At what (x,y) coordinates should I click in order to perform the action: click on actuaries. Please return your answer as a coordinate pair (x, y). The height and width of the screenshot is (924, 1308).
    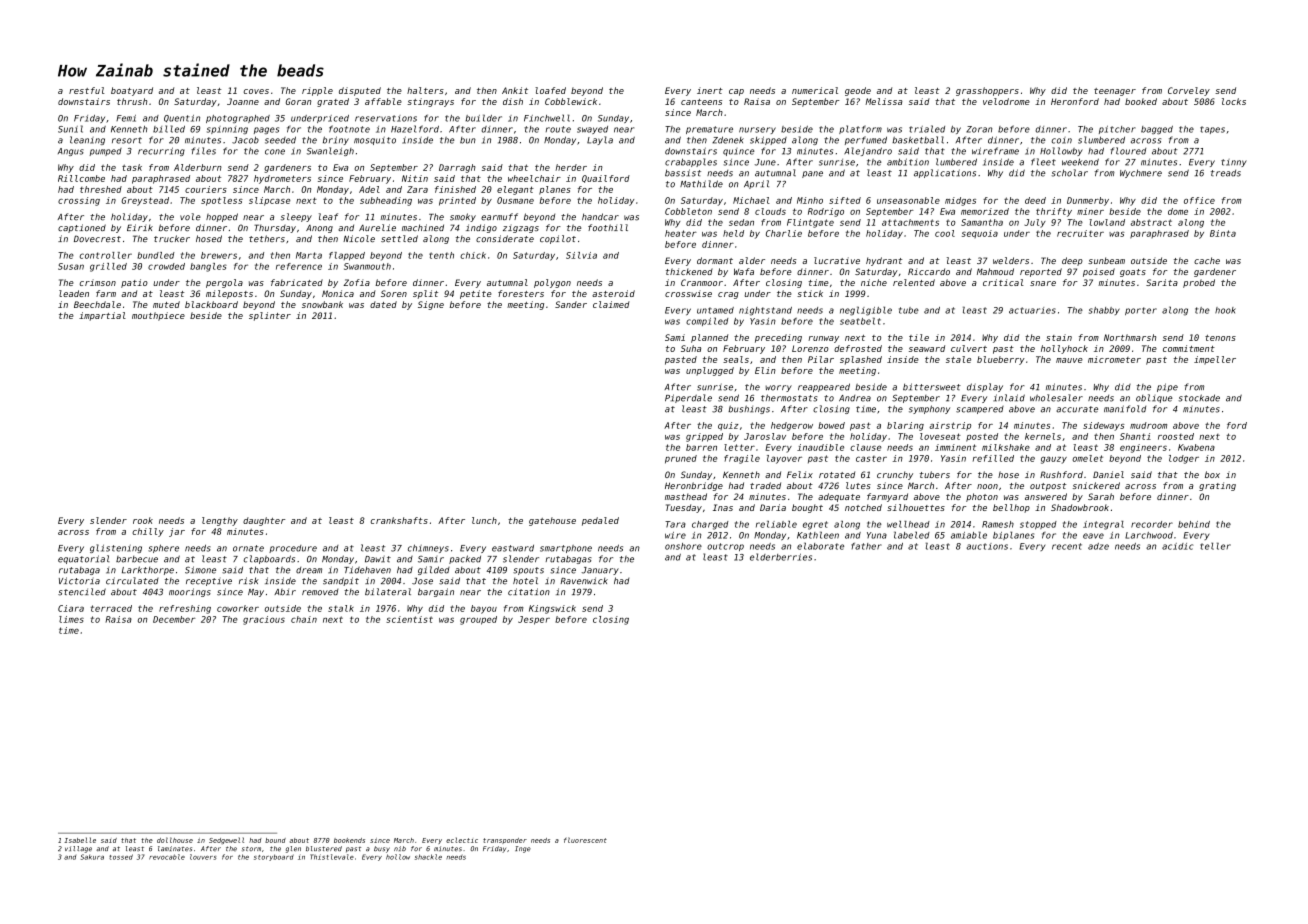
    Looking at the image, I should click on (1032, 310).
